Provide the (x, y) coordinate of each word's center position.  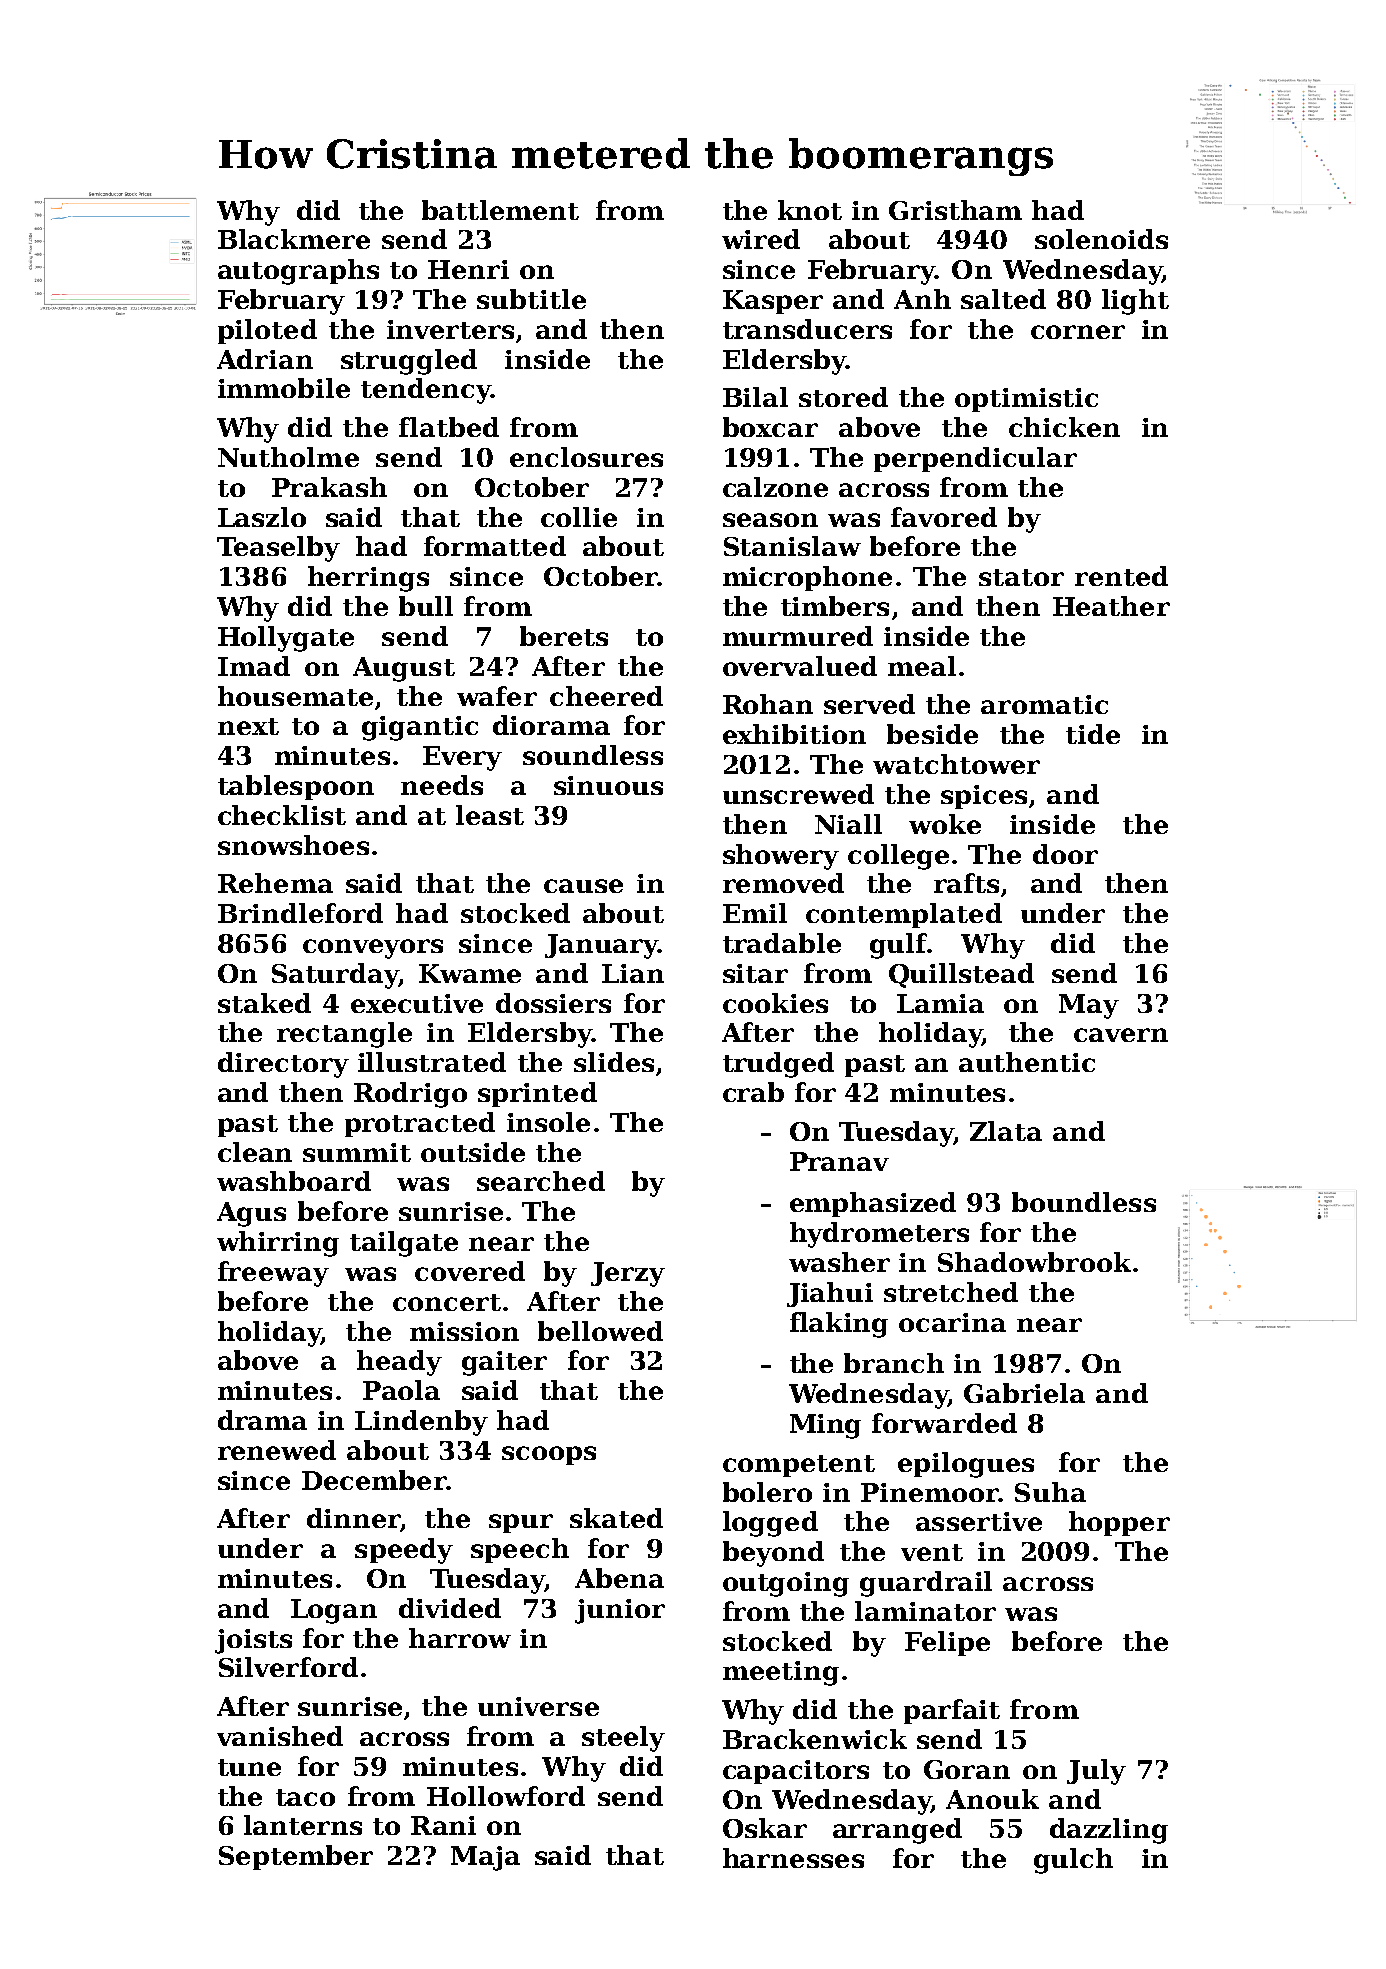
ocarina (952, 1322)
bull (426, 606)
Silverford (288, 1667)
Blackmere (294, 239)
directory (283, 1065)
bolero (767, 1492)
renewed (277, 1450)
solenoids (1101, 239)
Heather (1111, 606)
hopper (1119, 1523)
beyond (773, 1554)
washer (839, 1262)
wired (761, 239)
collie (579, 517)
